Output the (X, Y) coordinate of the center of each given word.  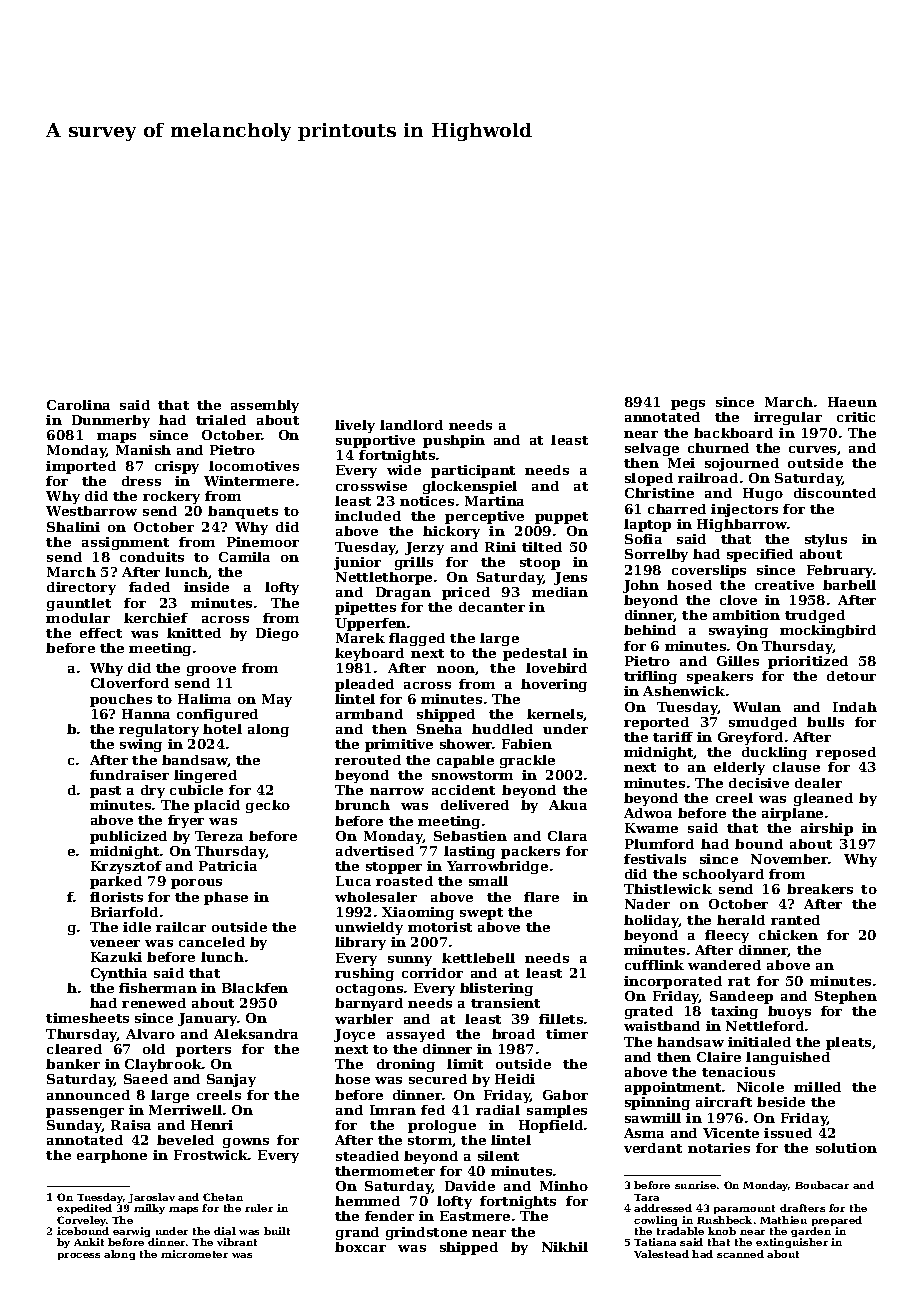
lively (355, 426)
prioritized (808, 662)
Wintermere (249, 481)
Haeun (852, 402)
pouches (121, 700)
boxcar (360, 1247)
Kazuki (116, 957)
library (360, 943)
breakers (820, 889)
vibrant (237, 1242)
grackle (527, 761)
